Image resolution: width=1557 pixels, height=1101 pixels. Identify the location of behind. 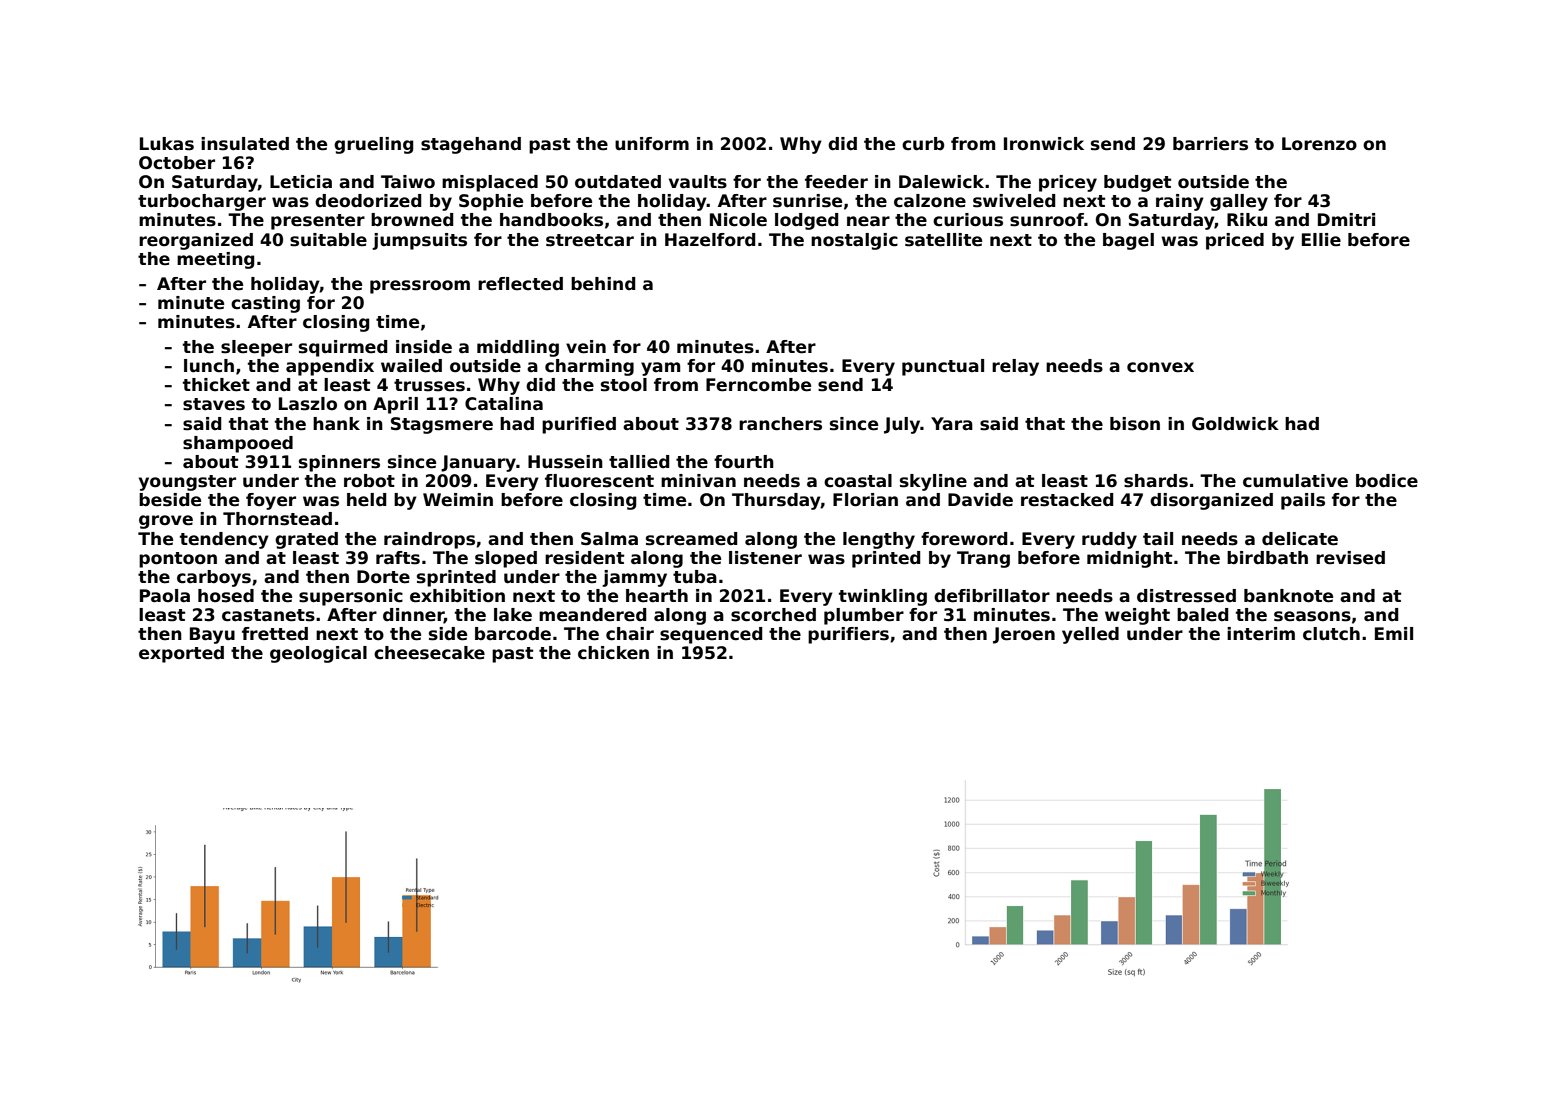
(603, 284).
